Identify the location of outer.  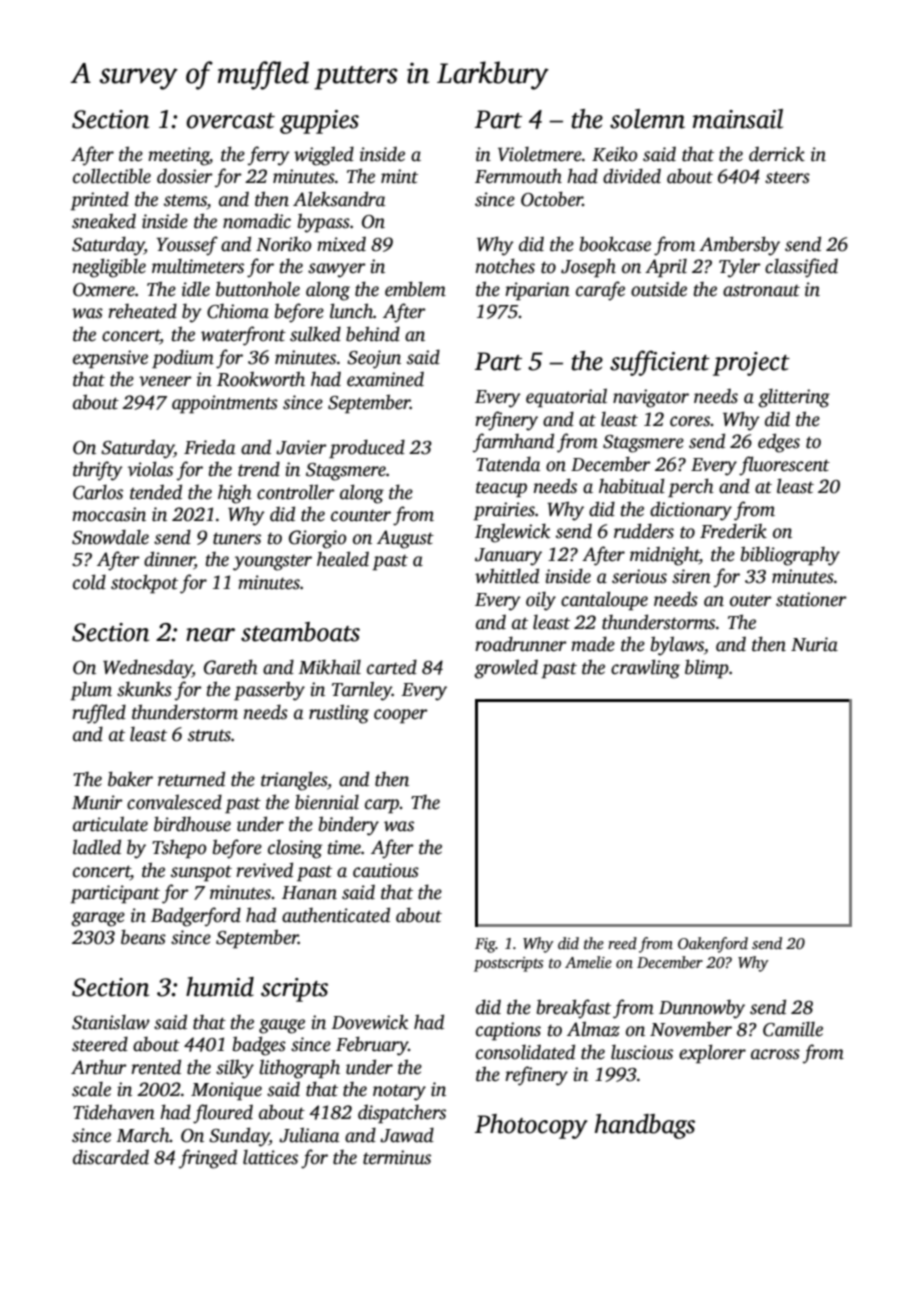
(751, 601).
